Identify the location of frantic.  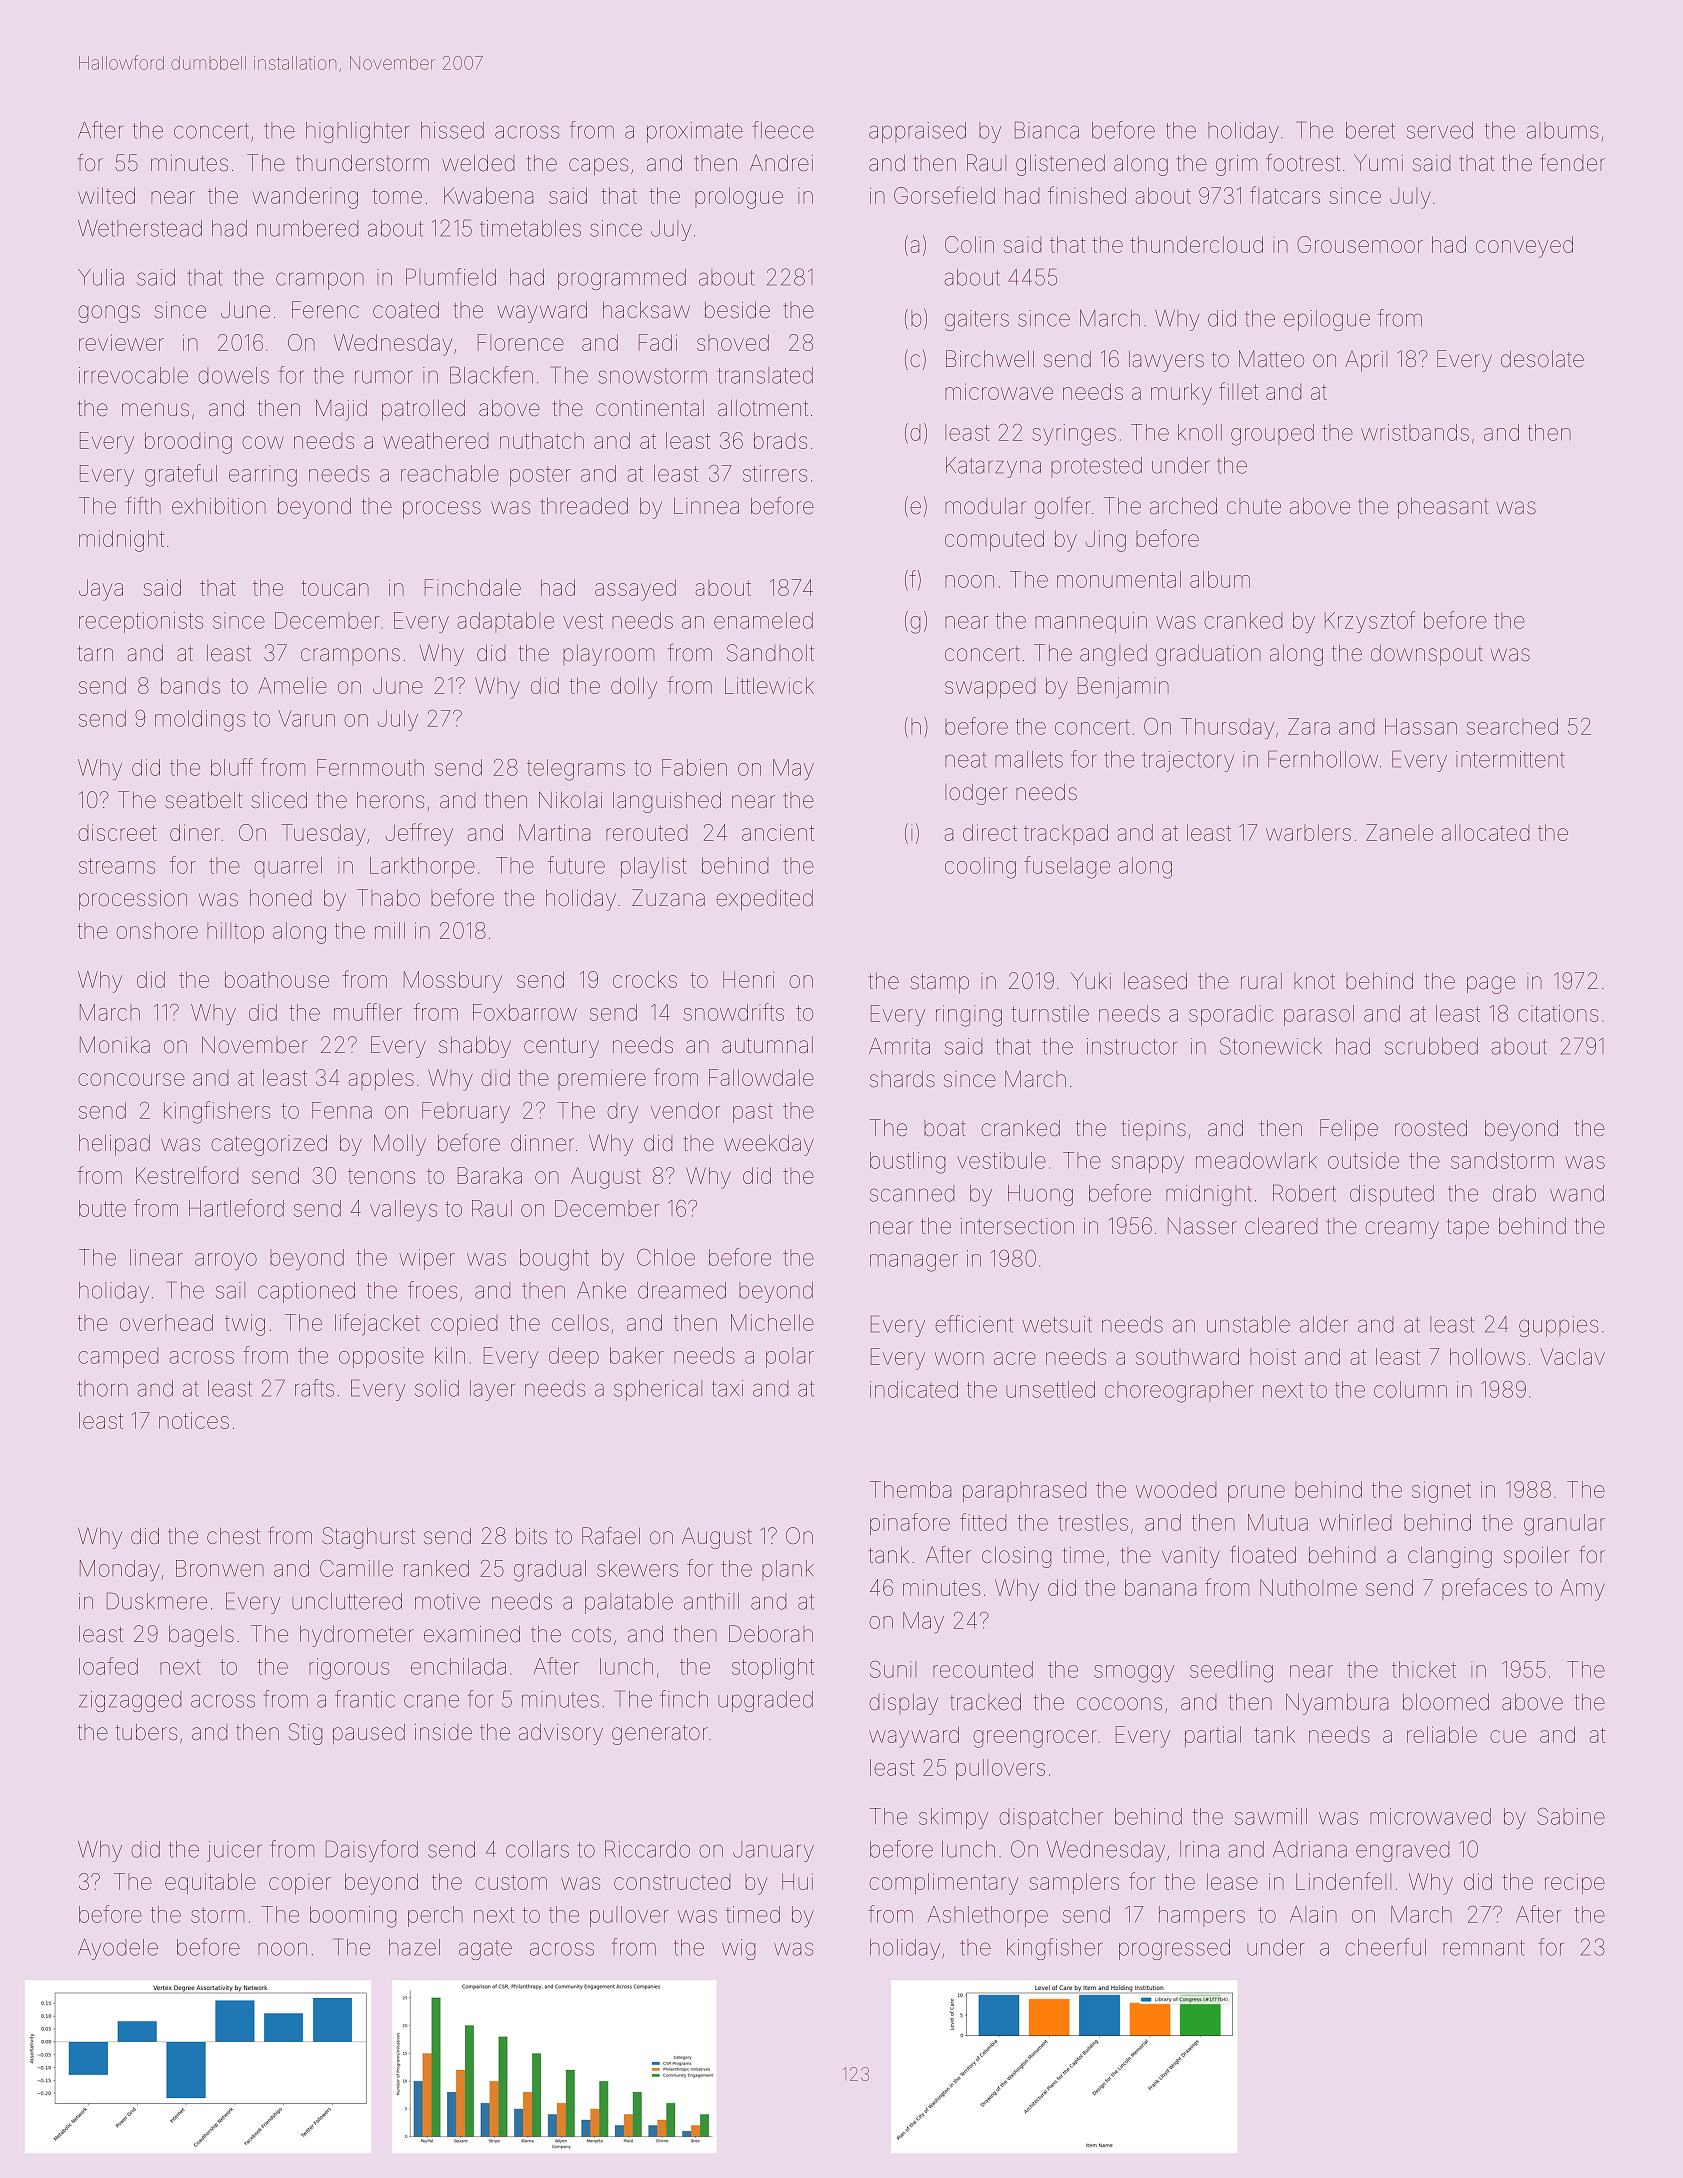
(365, 1699).
